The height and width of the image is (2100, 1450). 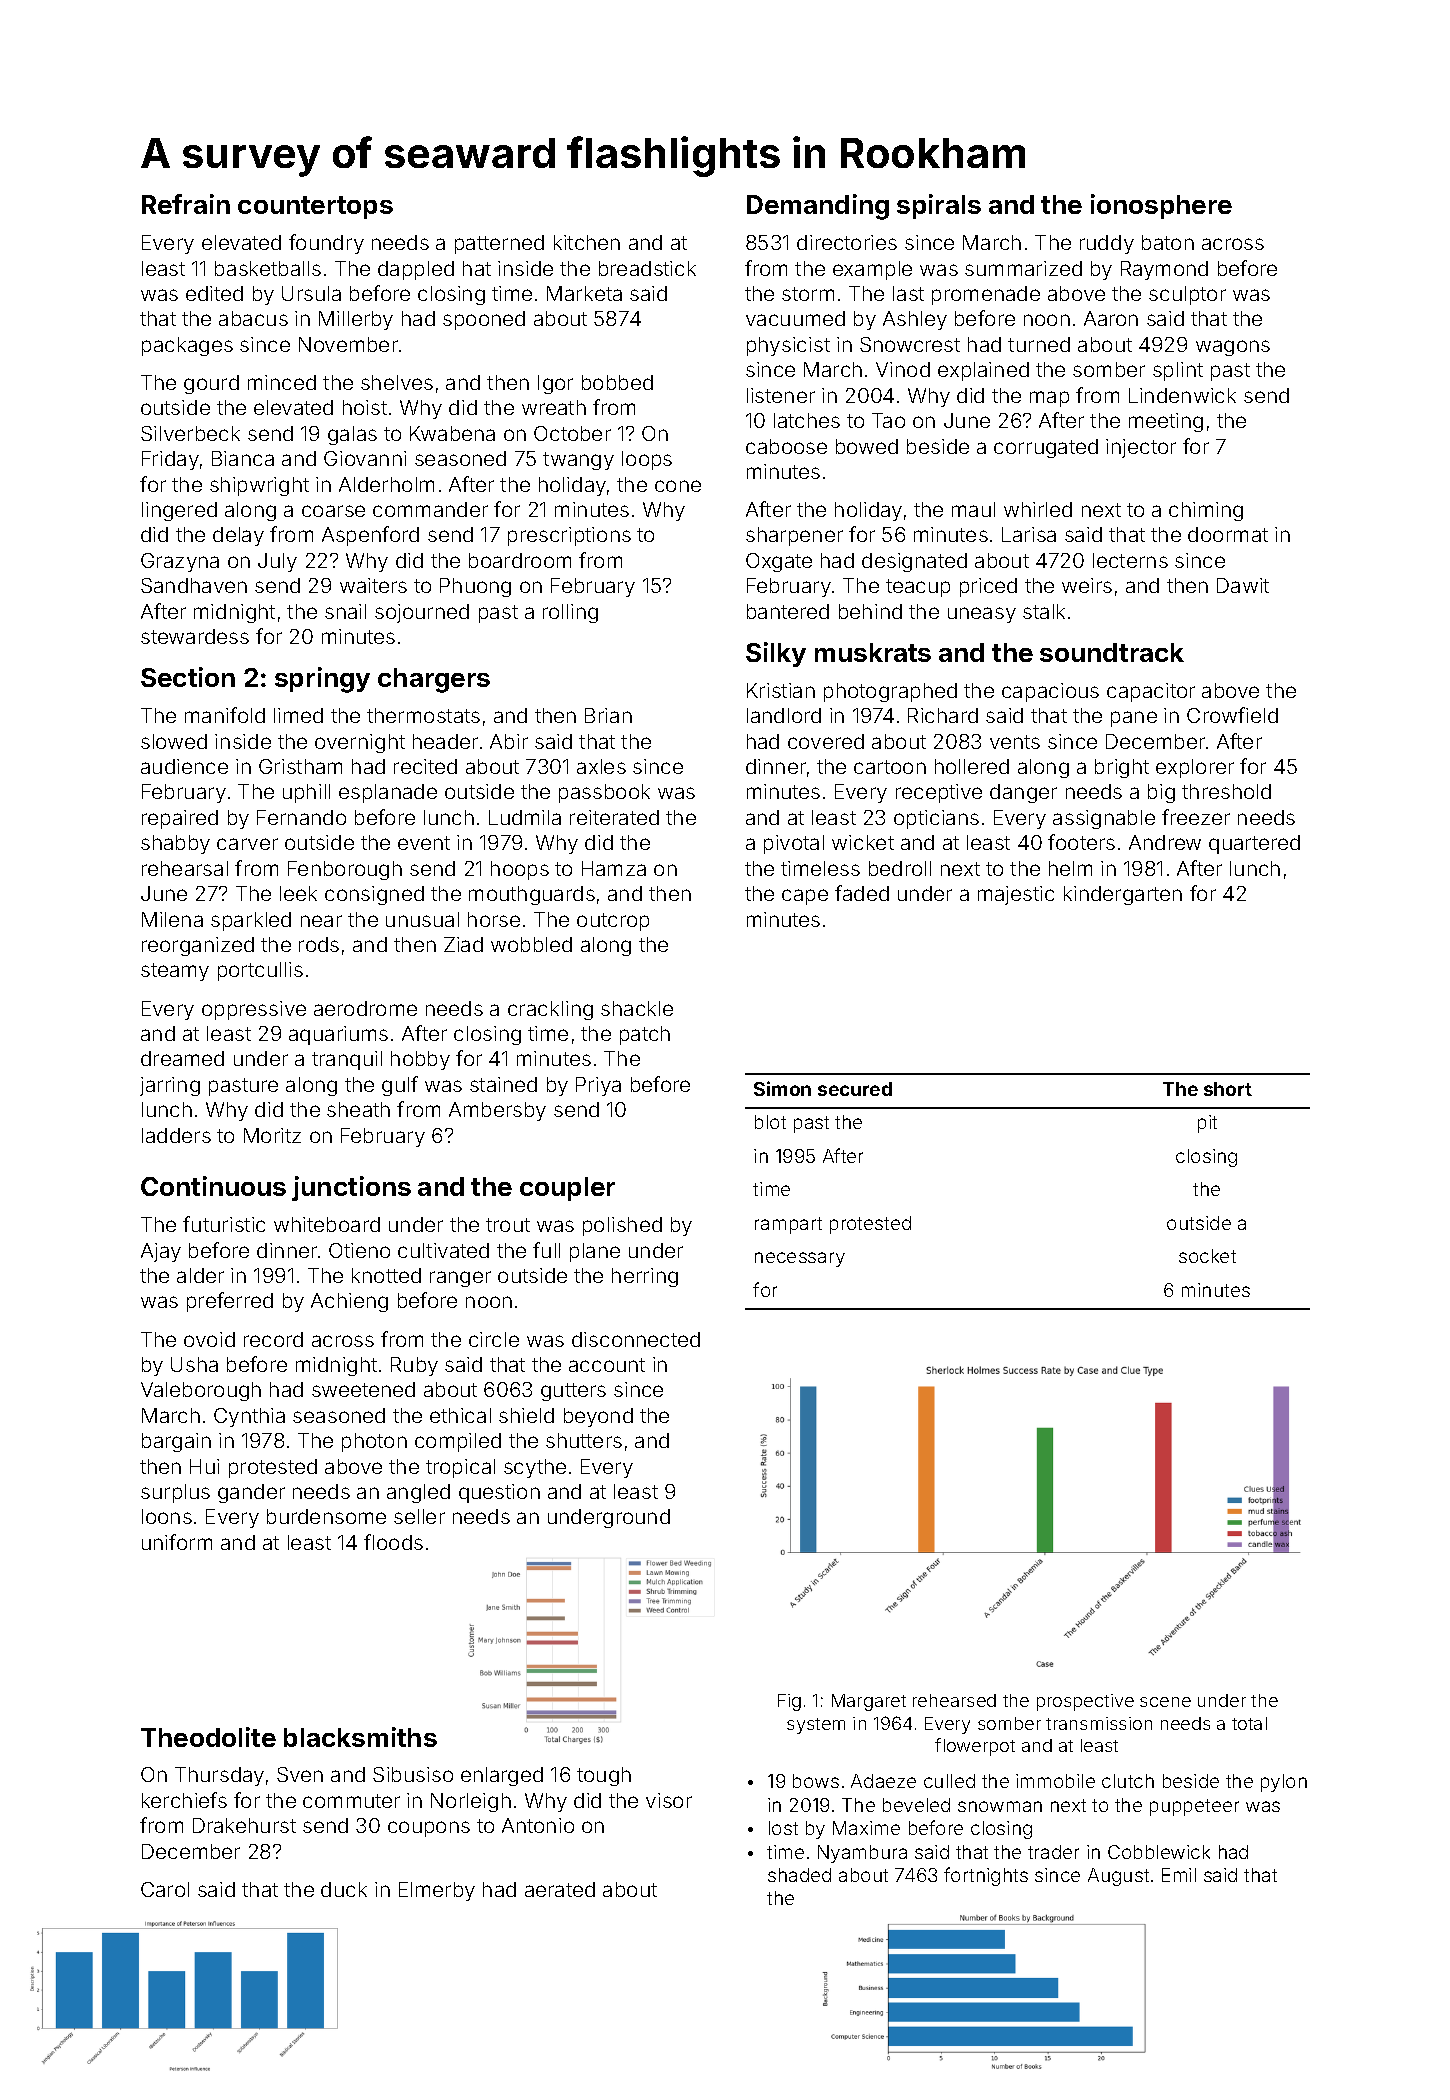 I want to click on spirals, so click(x=939, y=206).
